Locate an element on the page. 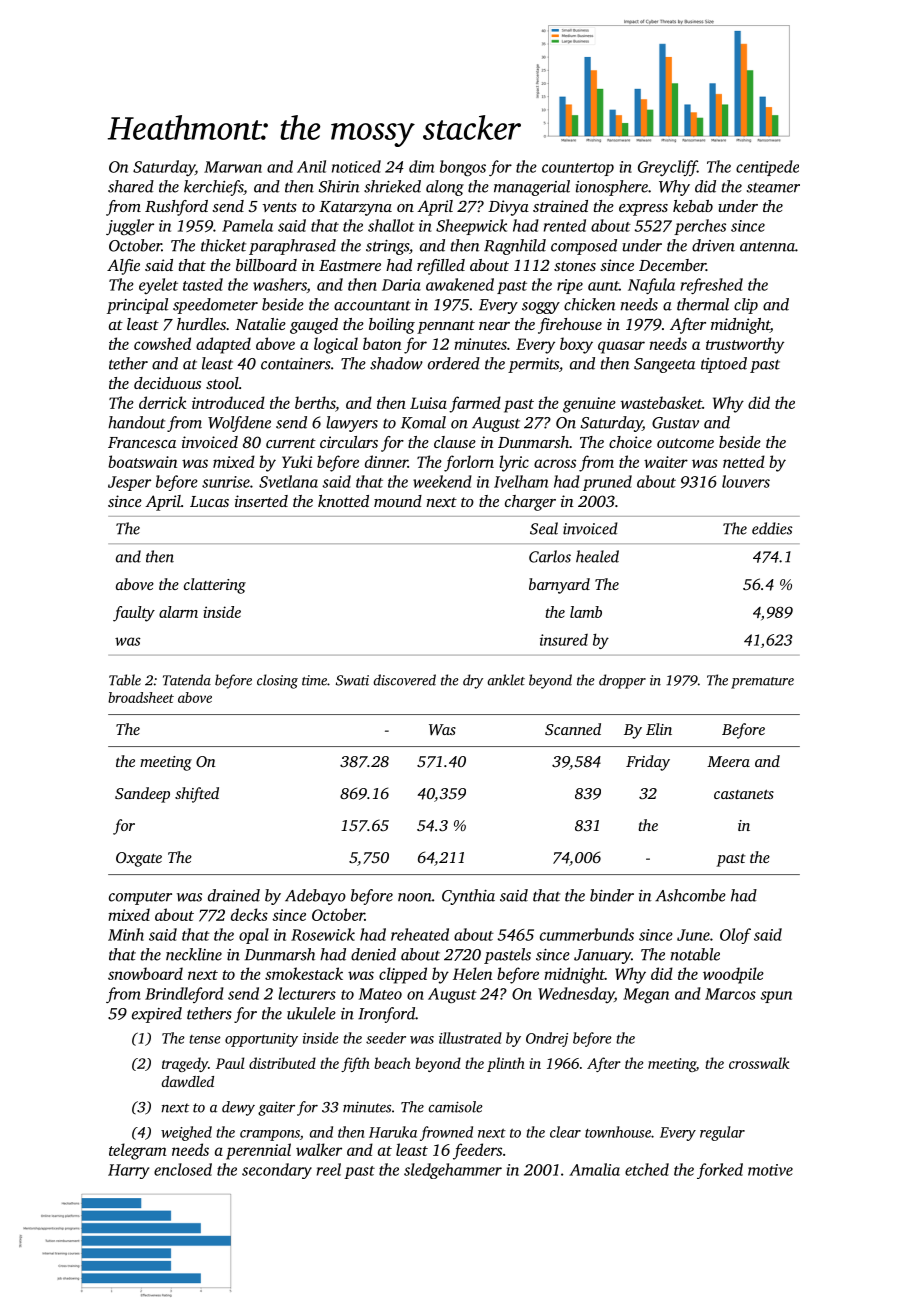 This image has width=908, height=1316. centipede is located at coordinates (767, 168).
